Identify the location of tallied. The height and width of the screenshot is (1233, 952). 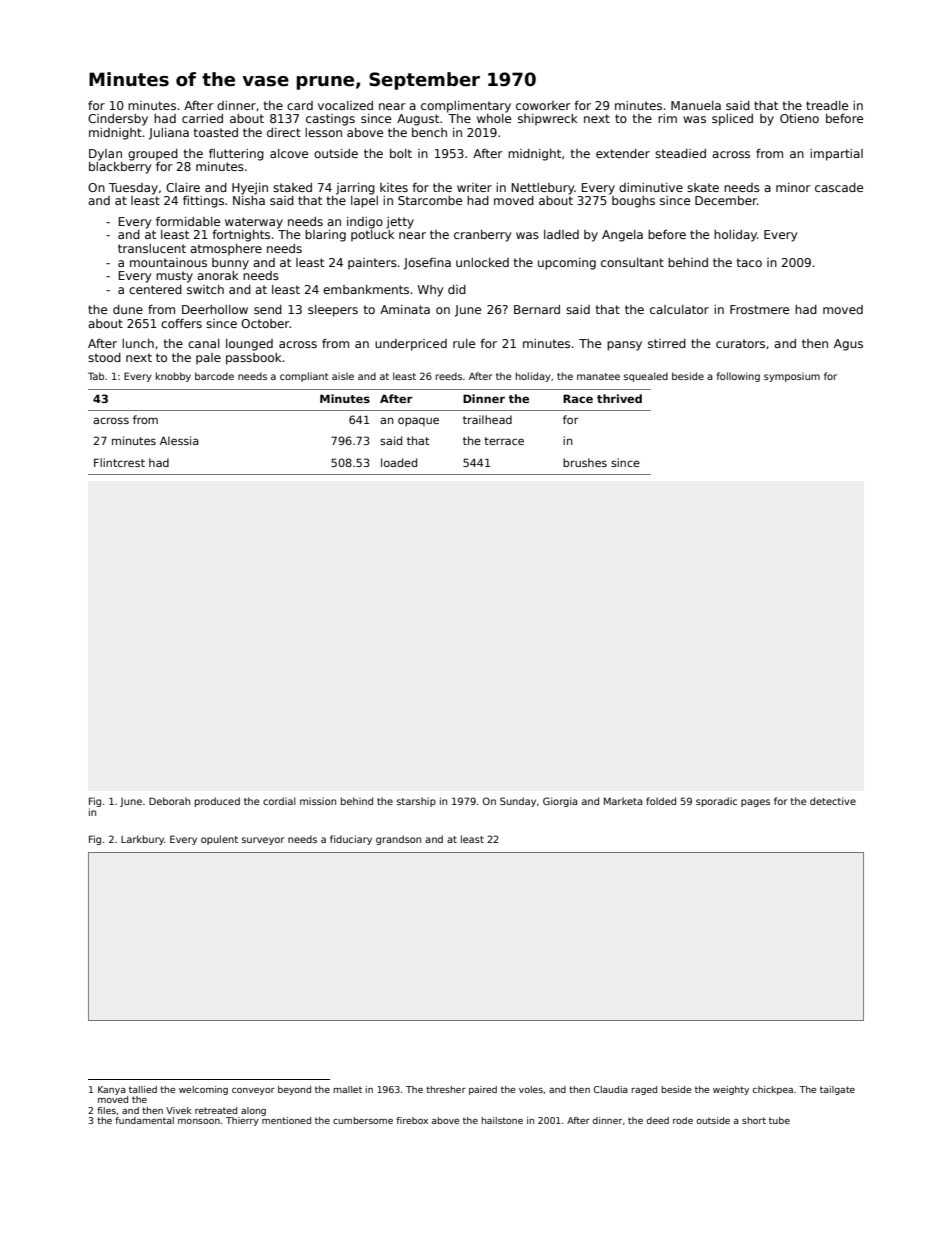
(143, 1089).
